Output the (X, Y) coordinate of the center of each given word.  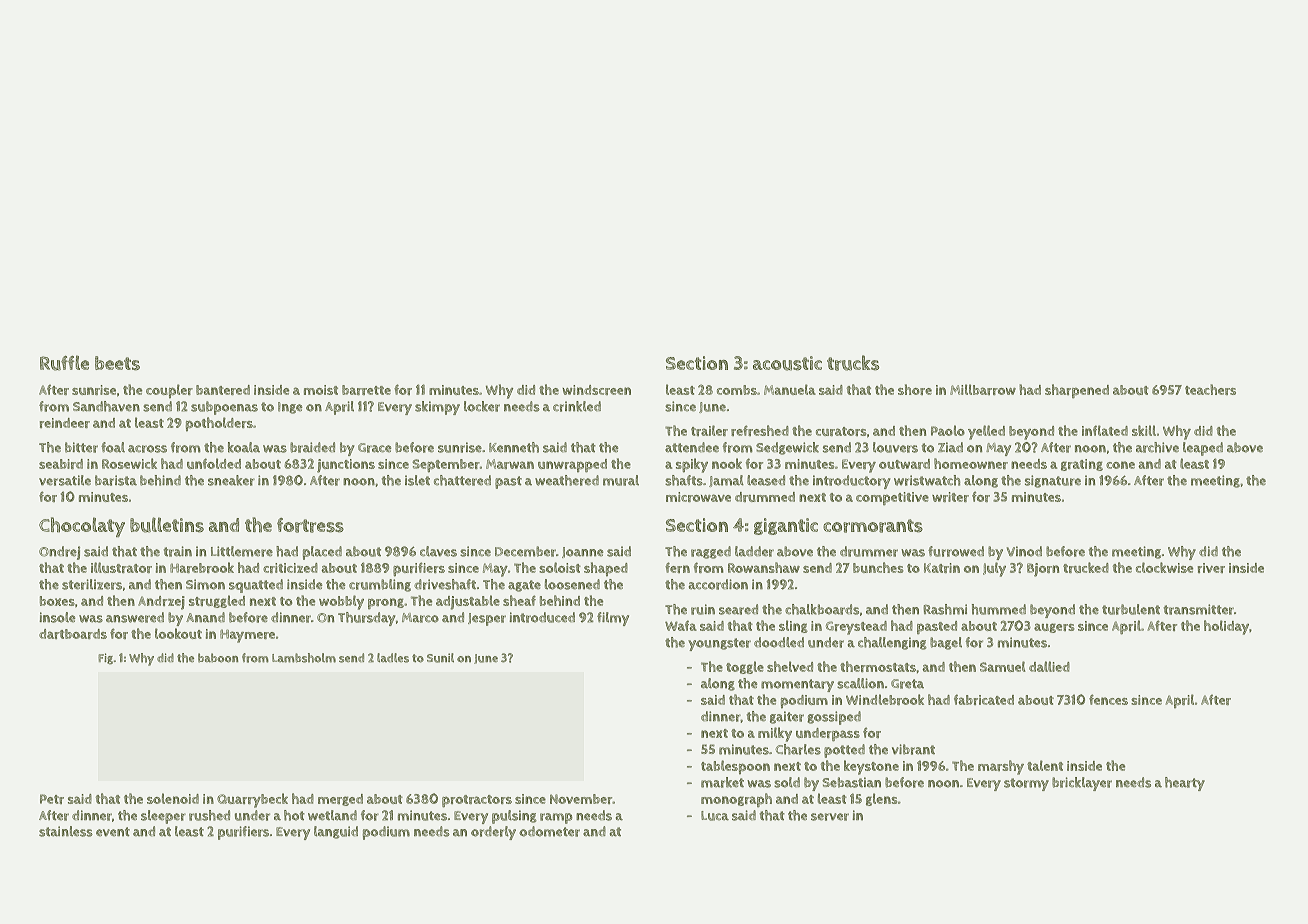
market (722, 782)
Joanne (583, 552)
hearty (1185, 784)
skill (1144, 430)
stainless (66, 831)
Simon (205, 584)
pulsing (514, 817)
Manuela (790, 389)
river (1211, 568)
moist (321, 390)
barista (116, 480)
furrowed (956, 551)
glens (882, 799)
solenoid (173, 798)
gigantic (786, 526)
